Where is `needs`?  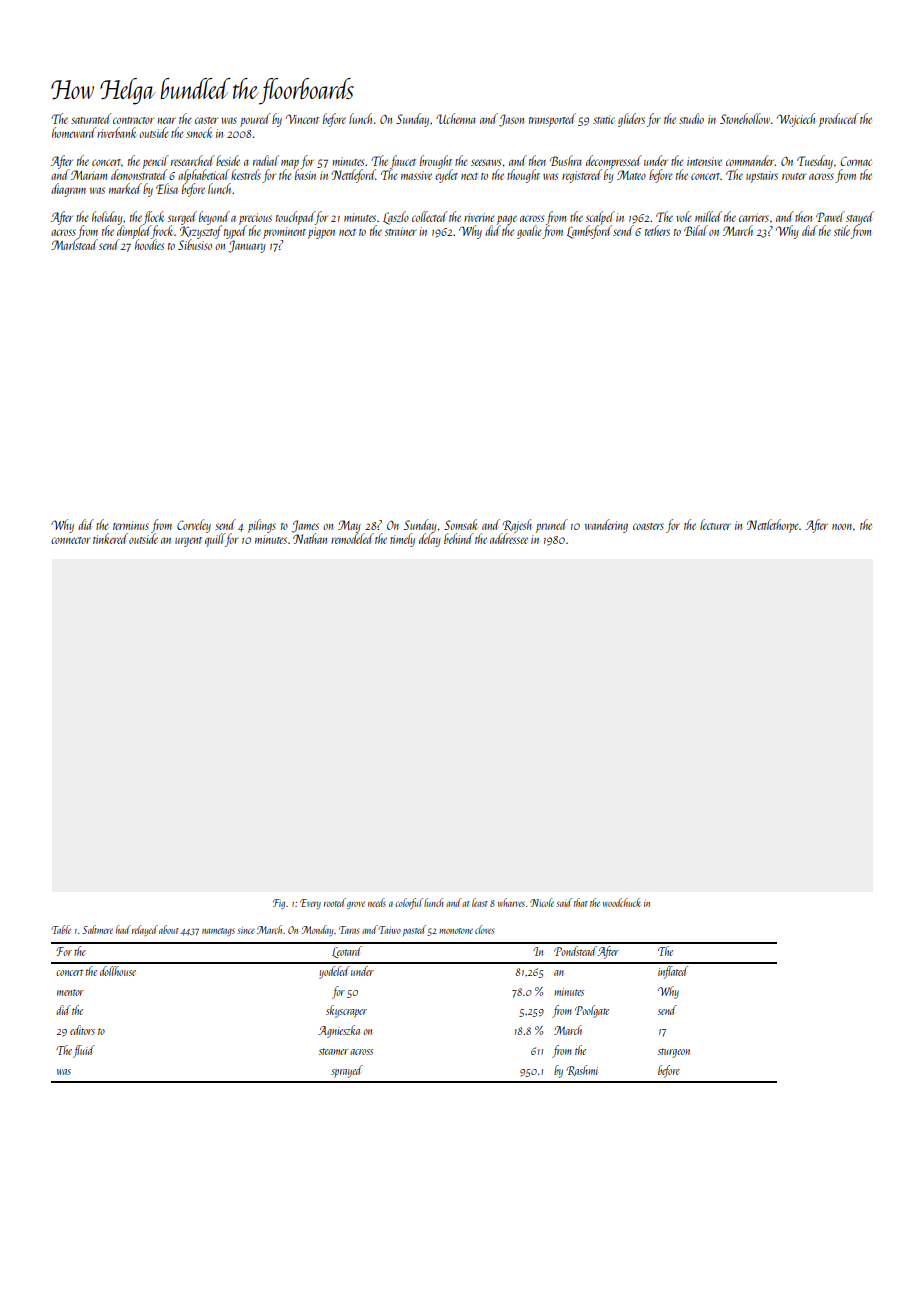
needs is located at coordinates (377, 902).
